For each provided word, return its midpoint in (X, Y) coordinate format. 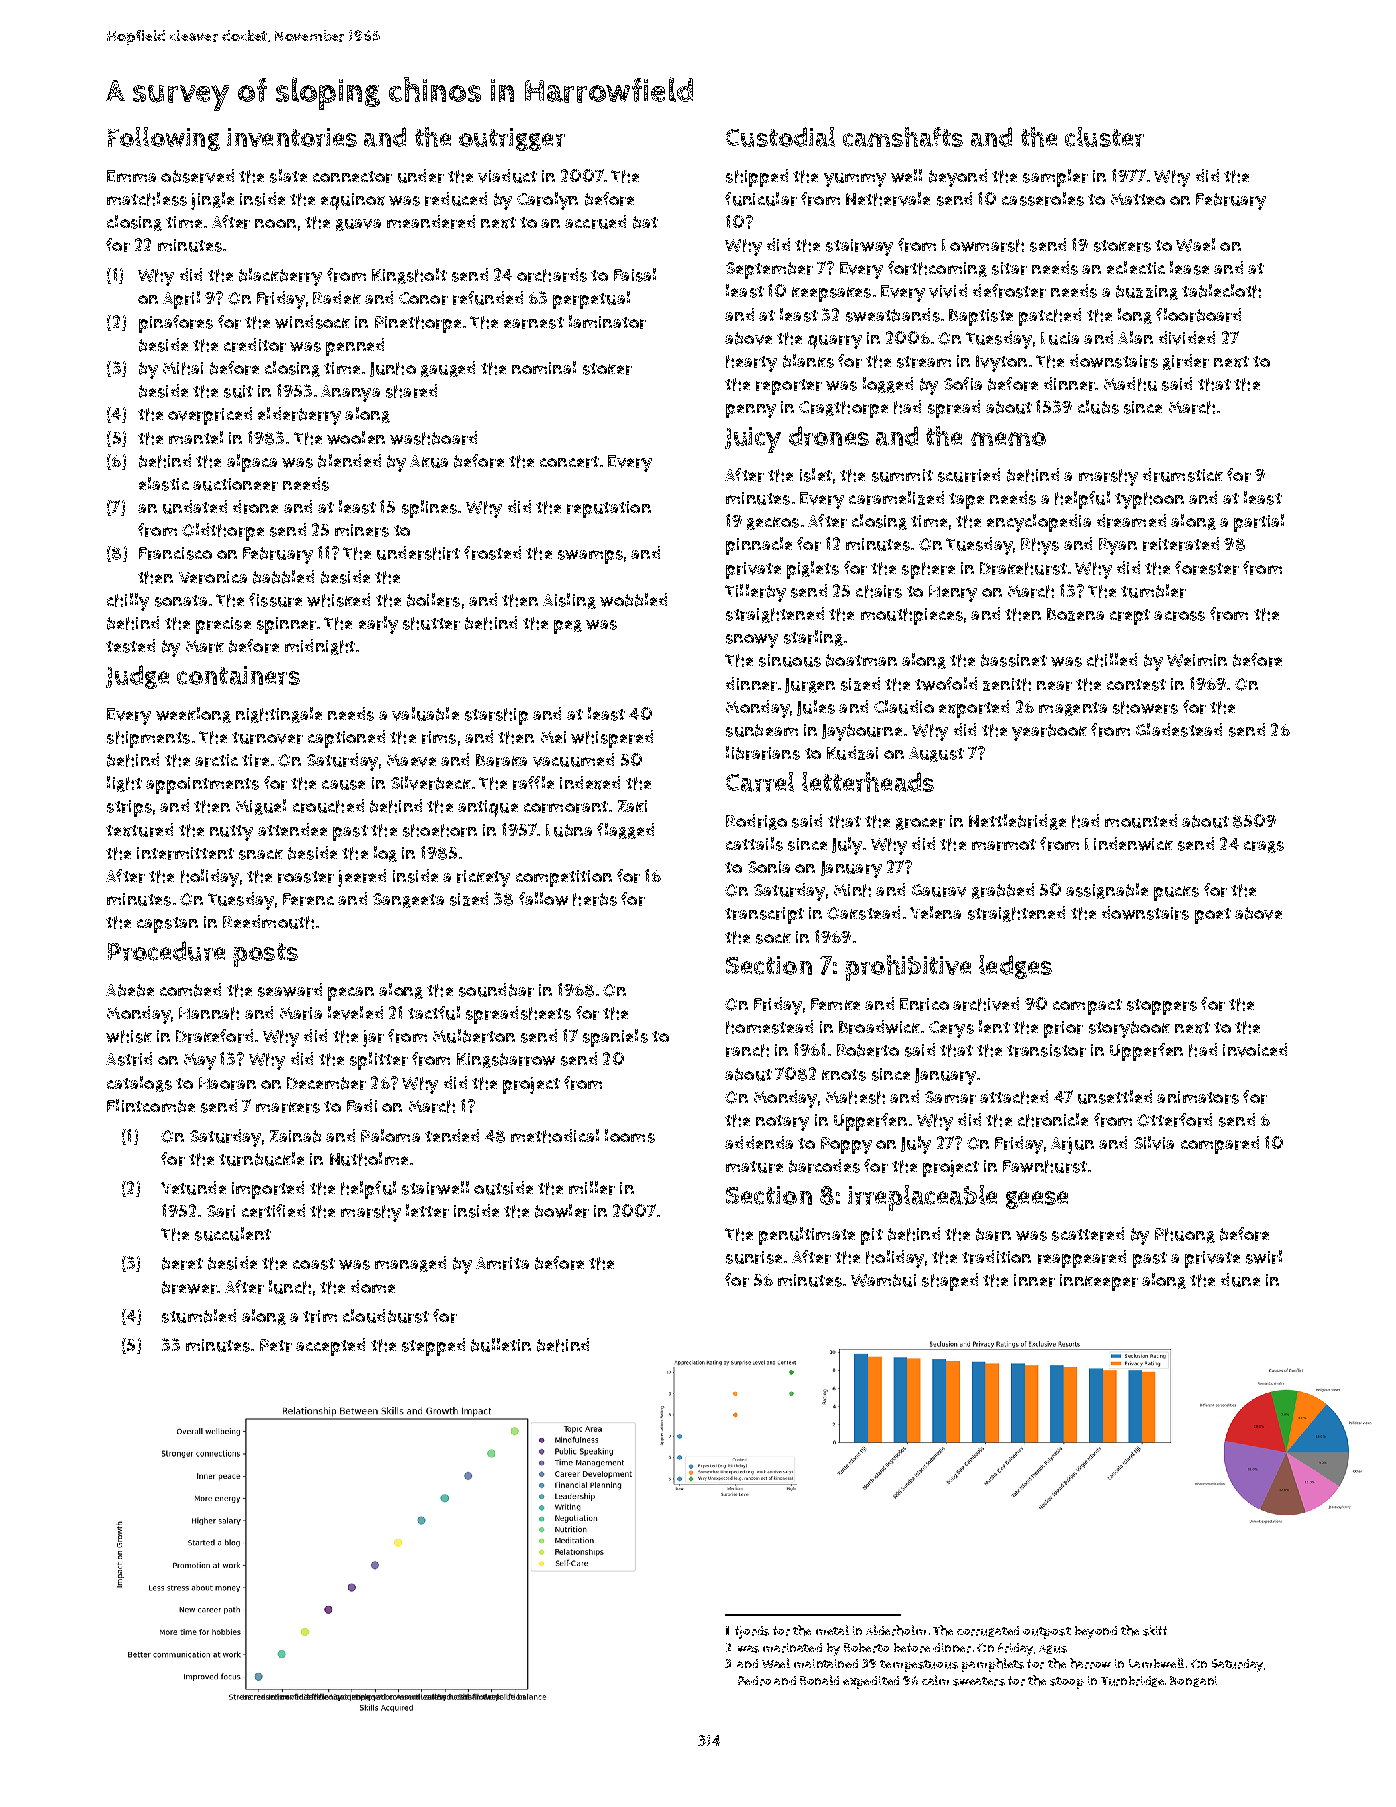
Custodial (780, 137)
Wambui (883, 1280)
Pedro (754, 1681)
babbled (283, 577)
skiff (1155, 1630)
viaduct (507, 176)
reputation (609, 509)
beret (182, 1263)
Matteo (1138, 199)
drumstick (1183, 475)
